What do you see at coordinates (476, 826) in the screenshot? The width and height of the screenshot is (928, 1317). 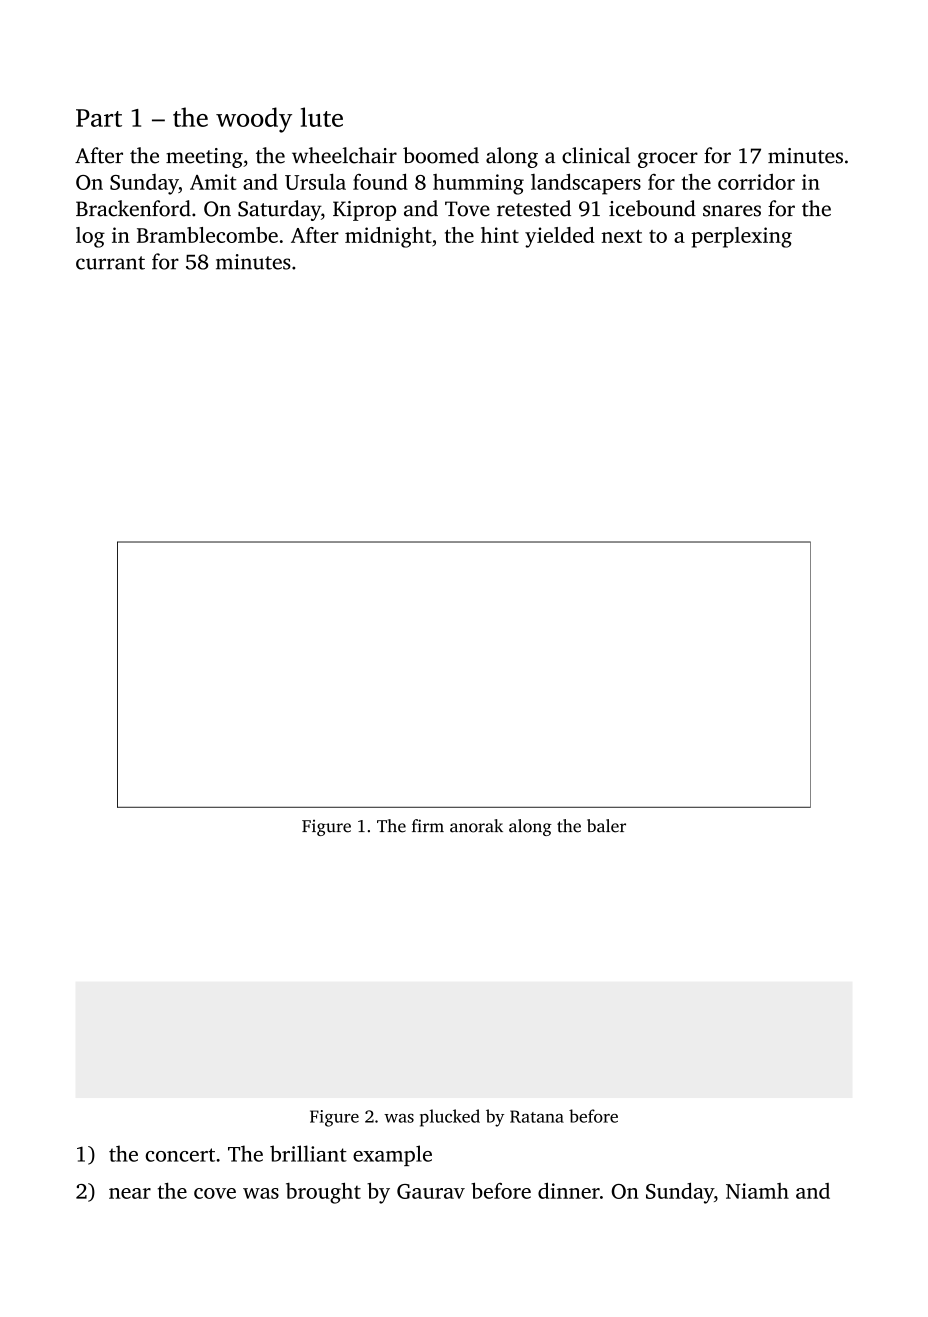 I see `anorak` at bounding box center [476, 826].
